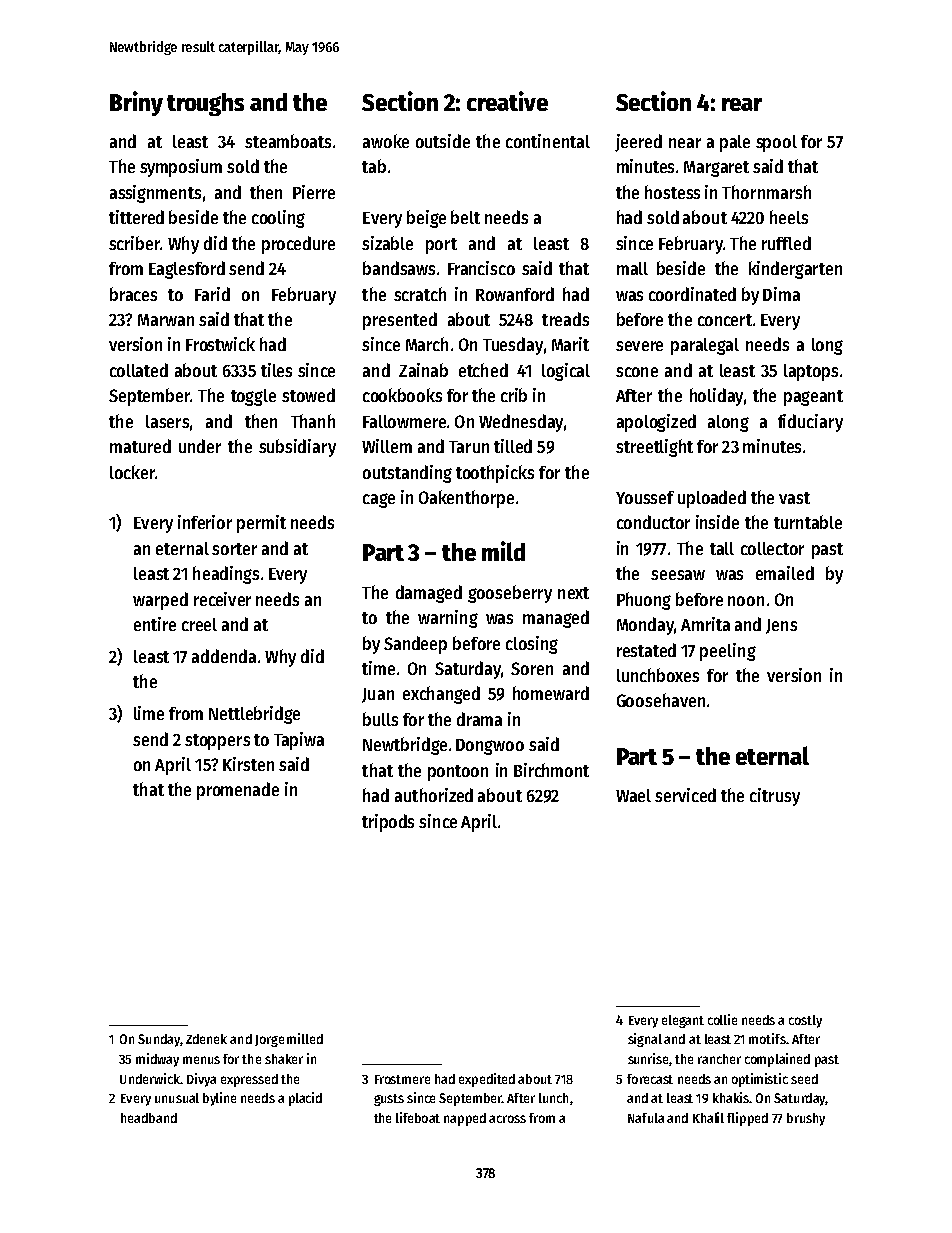  I want to click on creative, so click(507, 101).
